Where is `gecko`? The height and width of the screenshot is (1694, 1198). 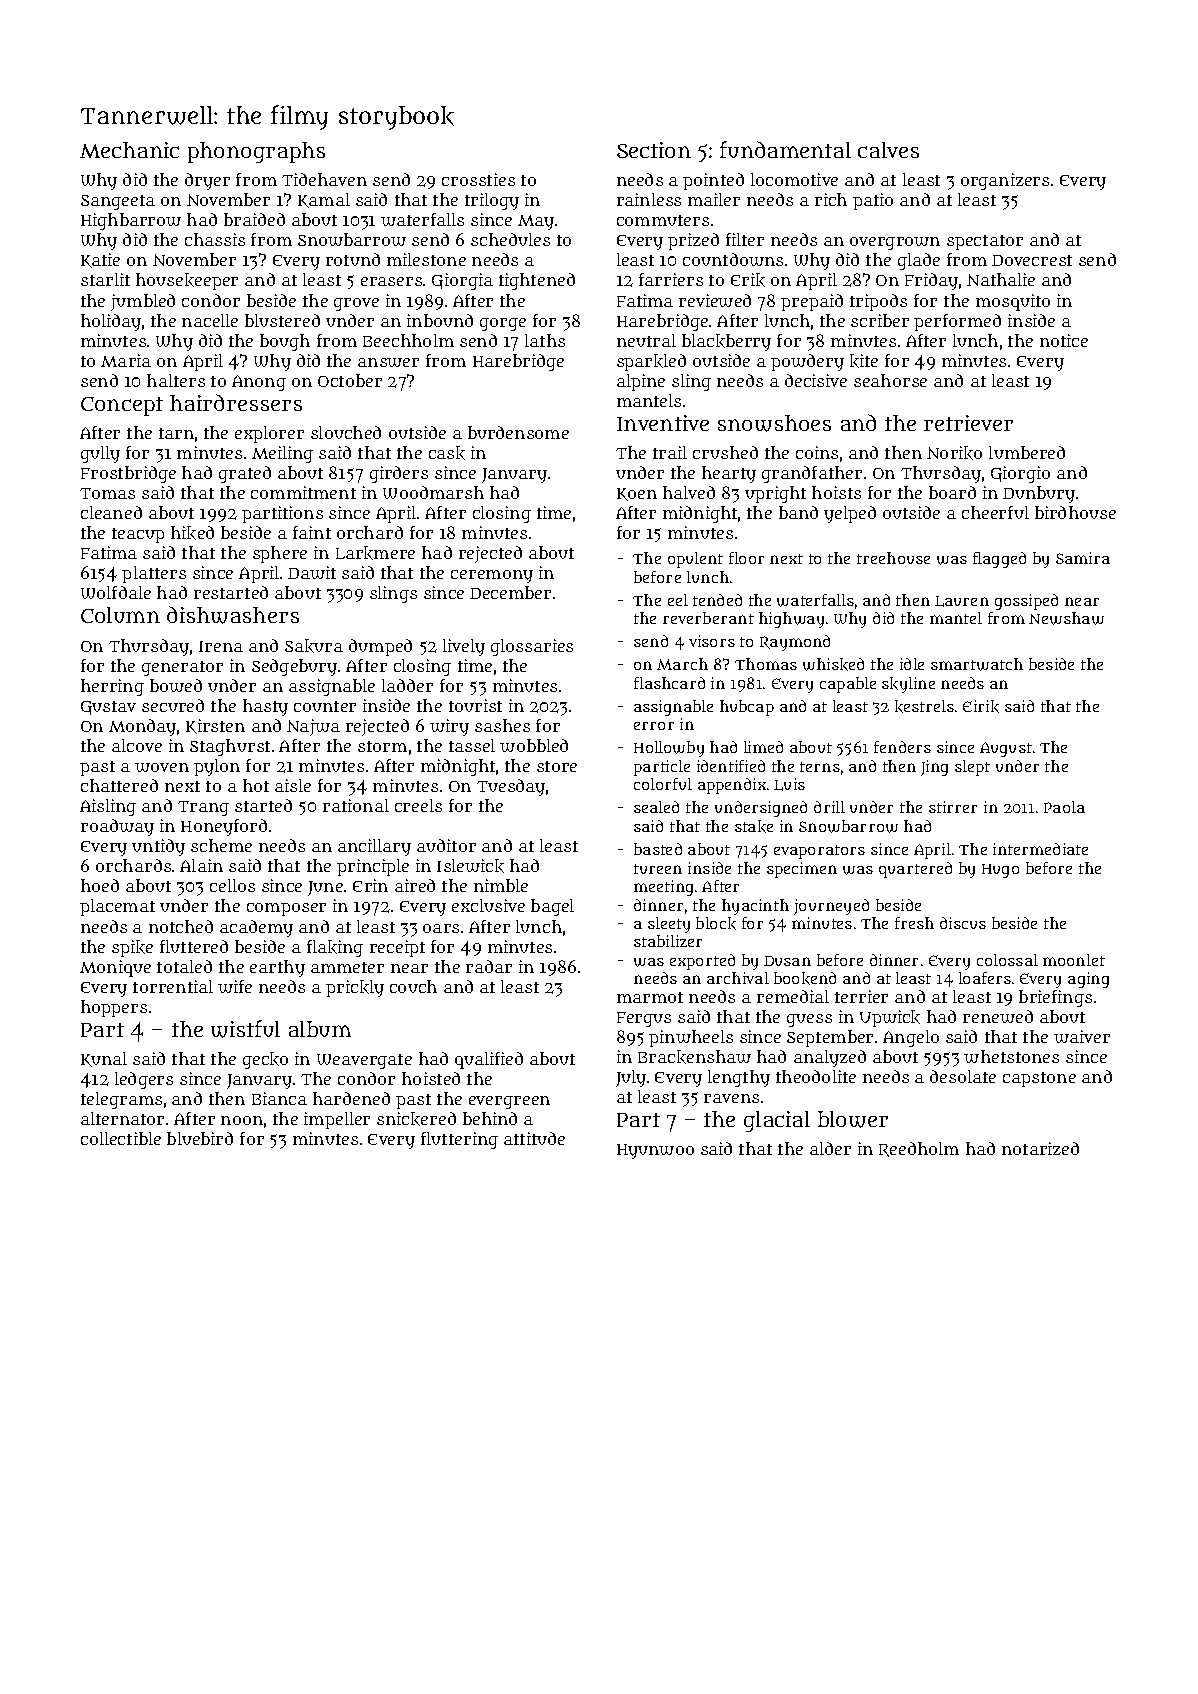 gecko is located at coordinates (265, 1060).
